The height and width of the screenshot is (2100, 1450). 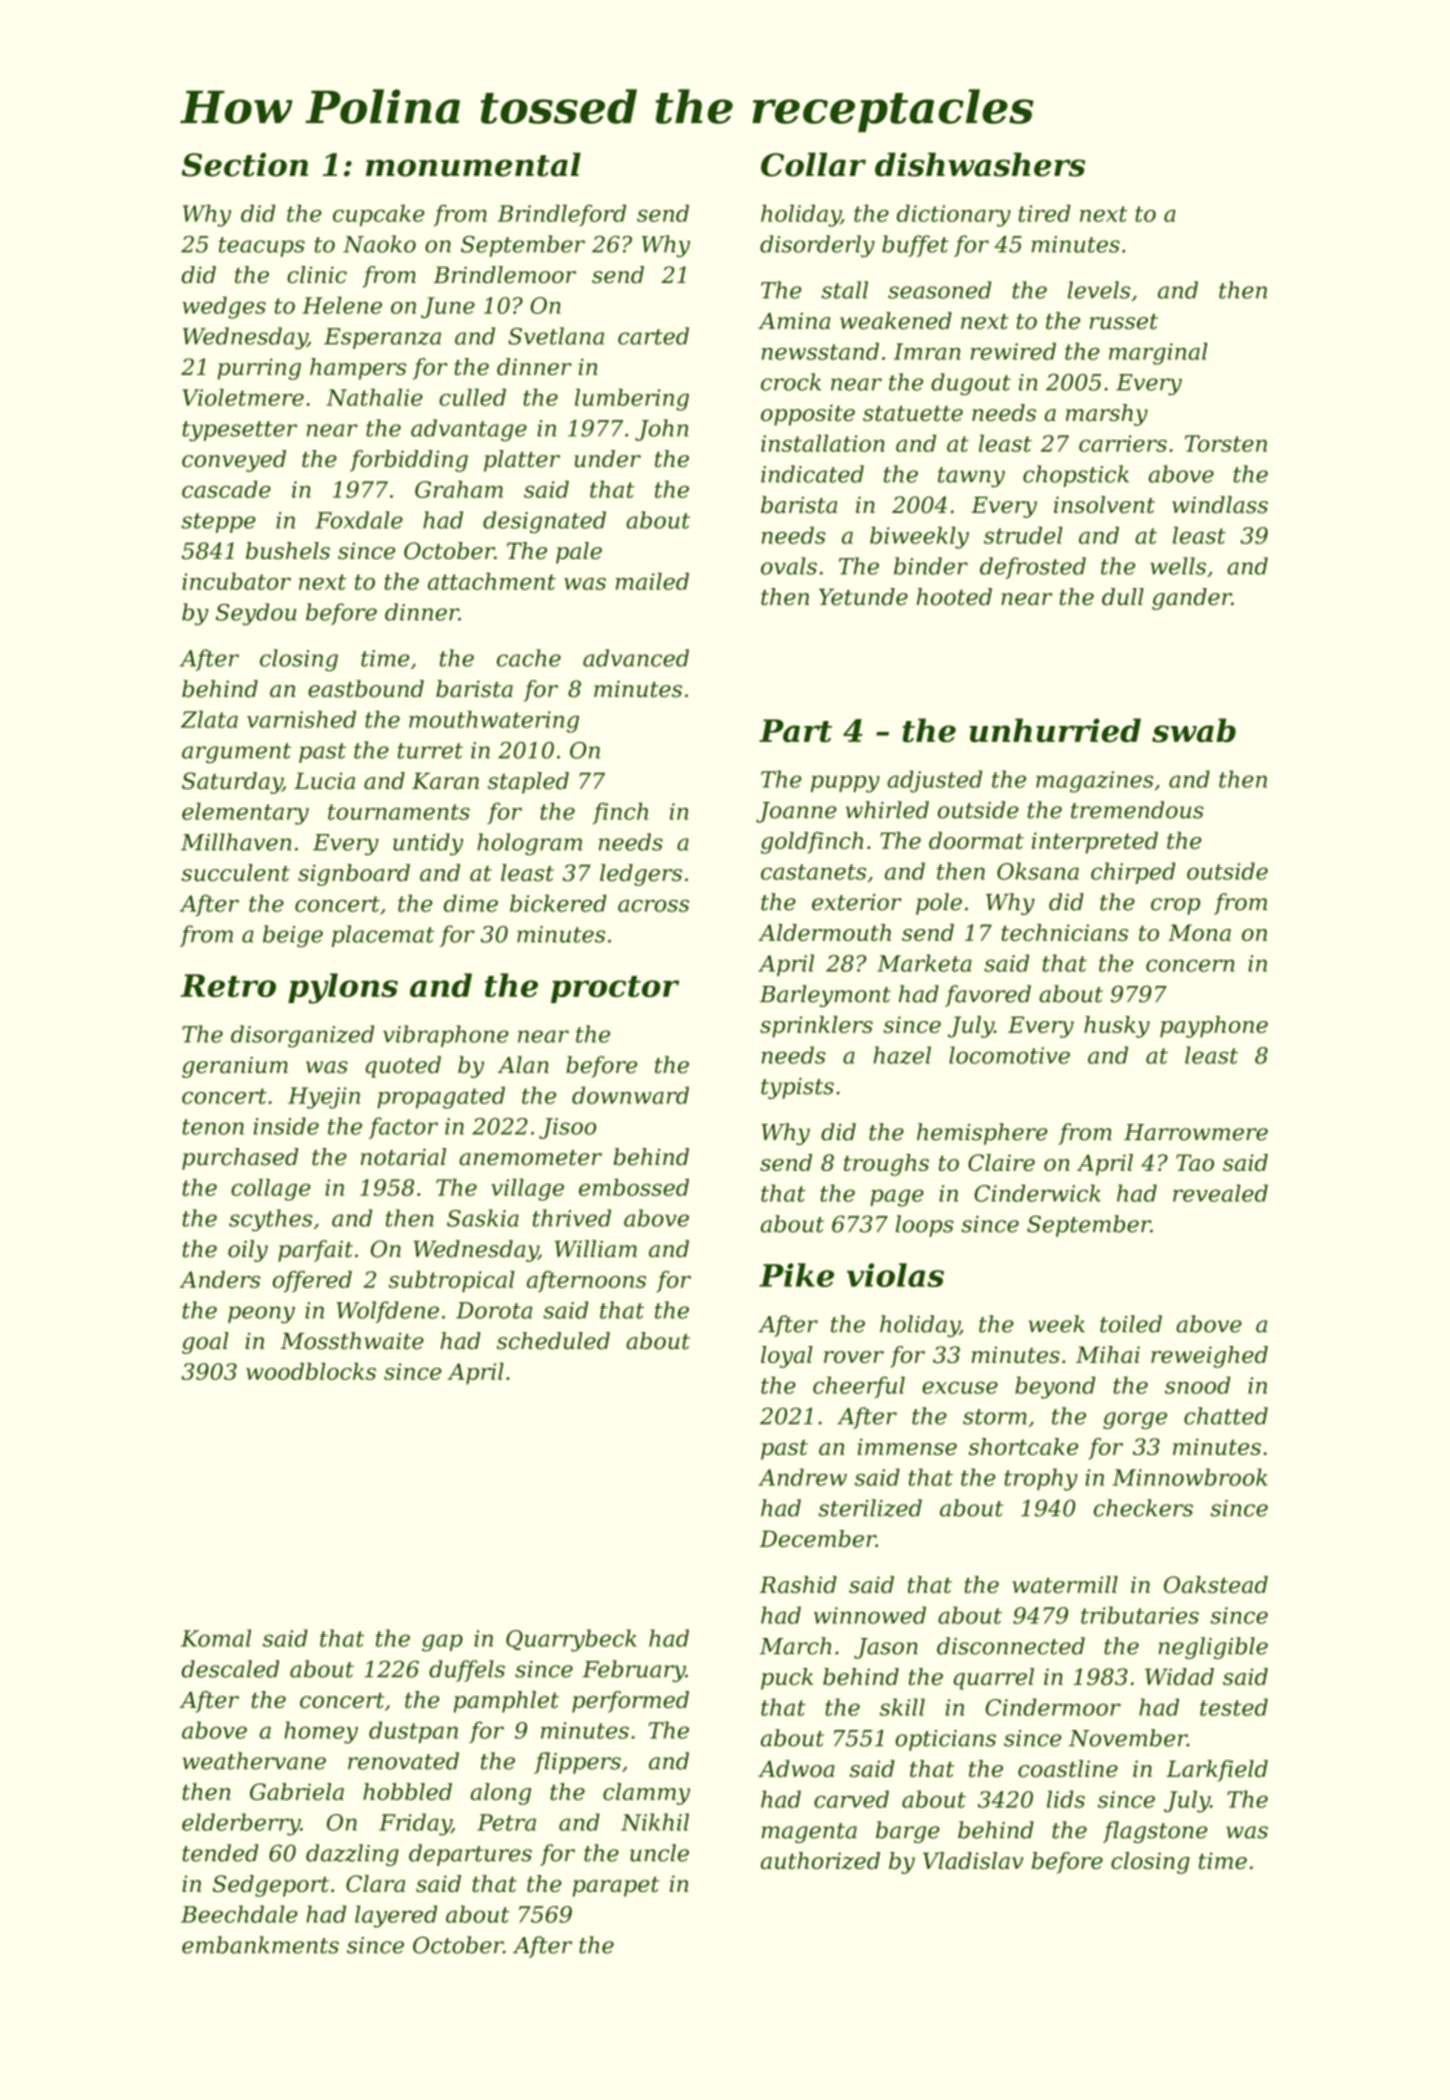 I want to click on tested, so click(x=1234, y=1707).
